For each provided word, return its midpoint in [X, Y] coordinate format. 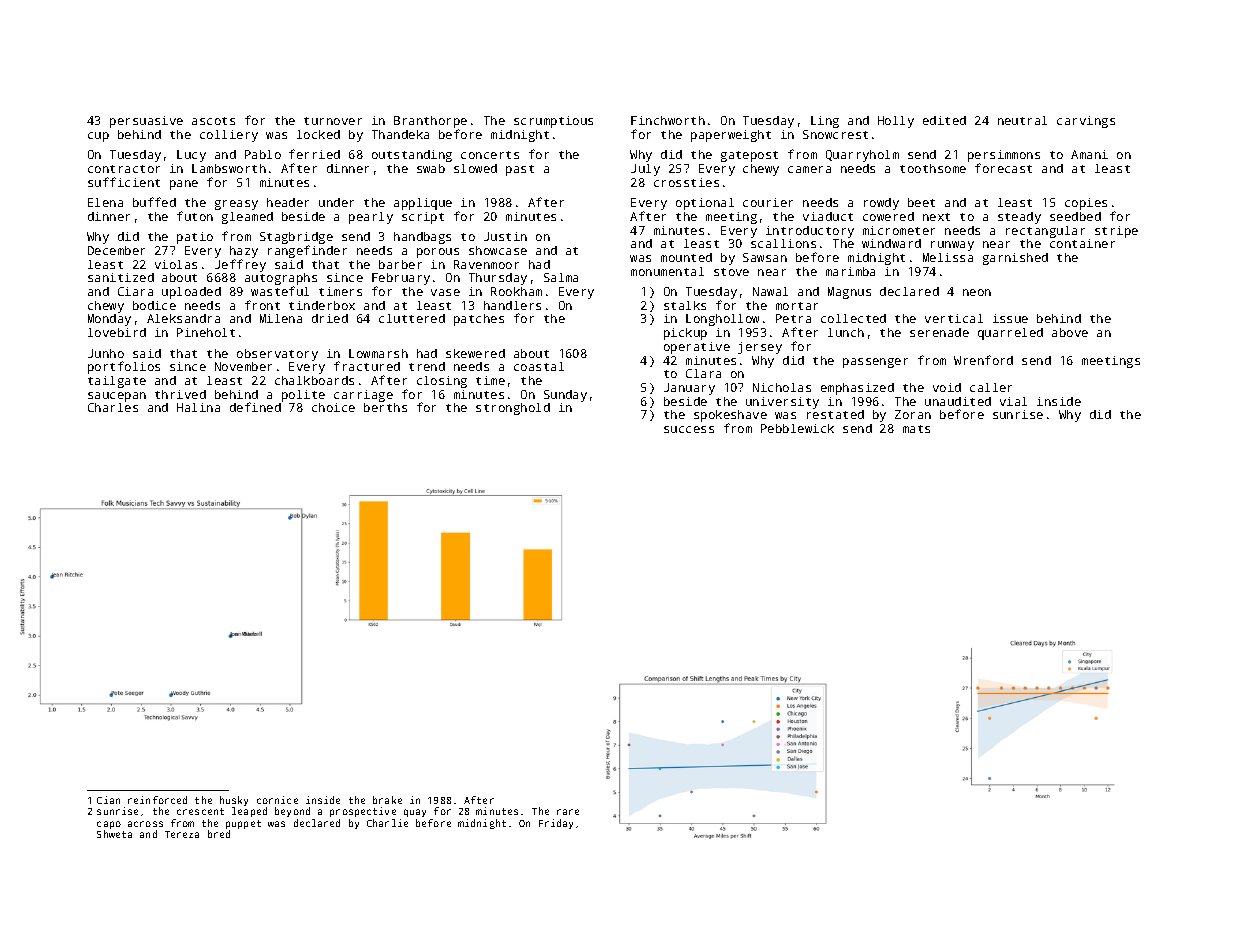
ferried [314, 154]
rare [568, 812]
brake [387, 800]
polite [303, 396]
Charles [113, 407]
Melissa [948, 257]
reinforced [157, 800]
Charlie [387, 823]
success [689, 429]
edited [944, 120]
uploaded [191, 293]
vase [445, 292]
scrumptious [553, 122]
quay [415, 813]
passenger [875, 363]
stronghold [513, 409]
